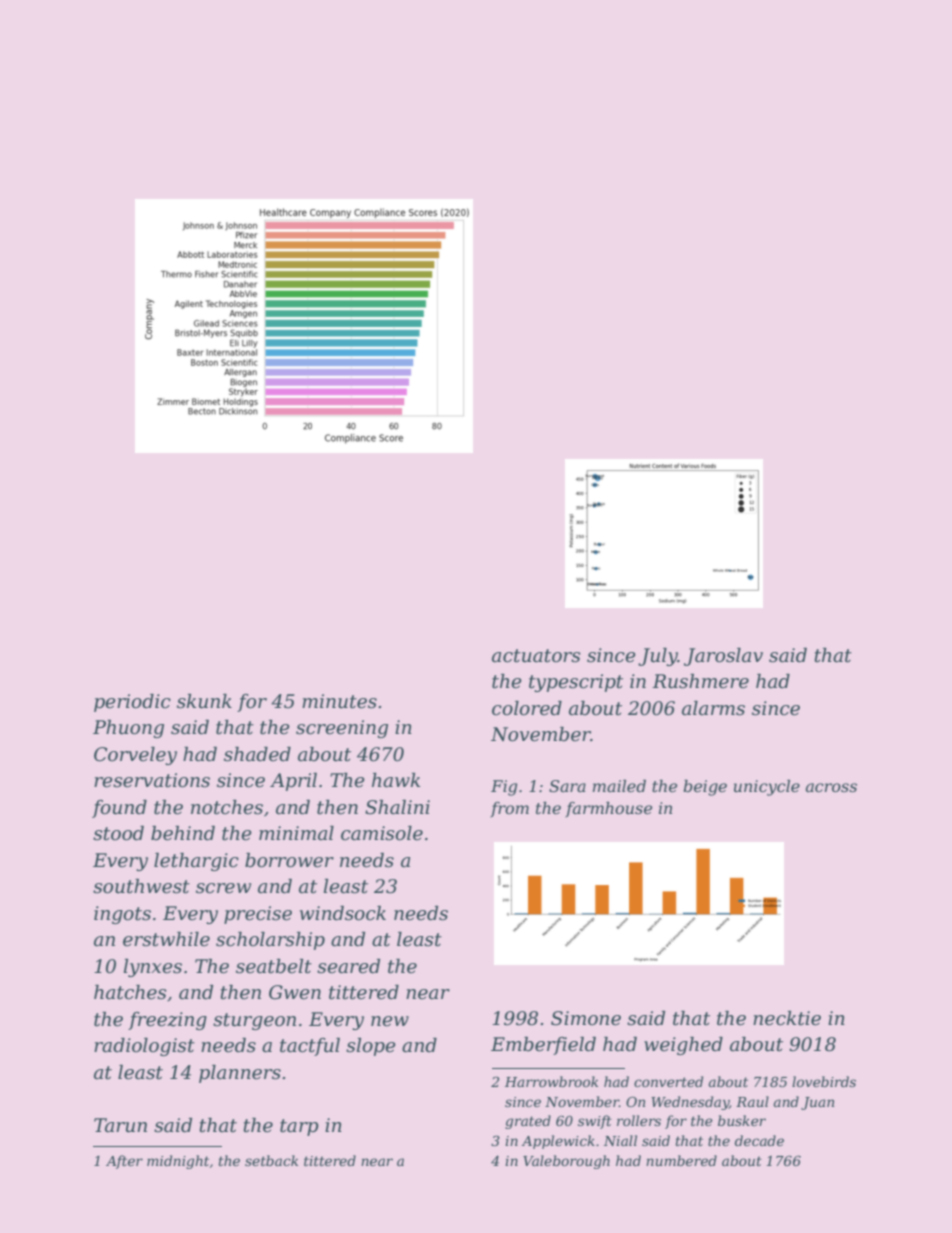 The height and width of the screenshot is (1233, 952). Describe the element at coordinates (132, 703) in the screenshot. I see `periodic` at that location.
